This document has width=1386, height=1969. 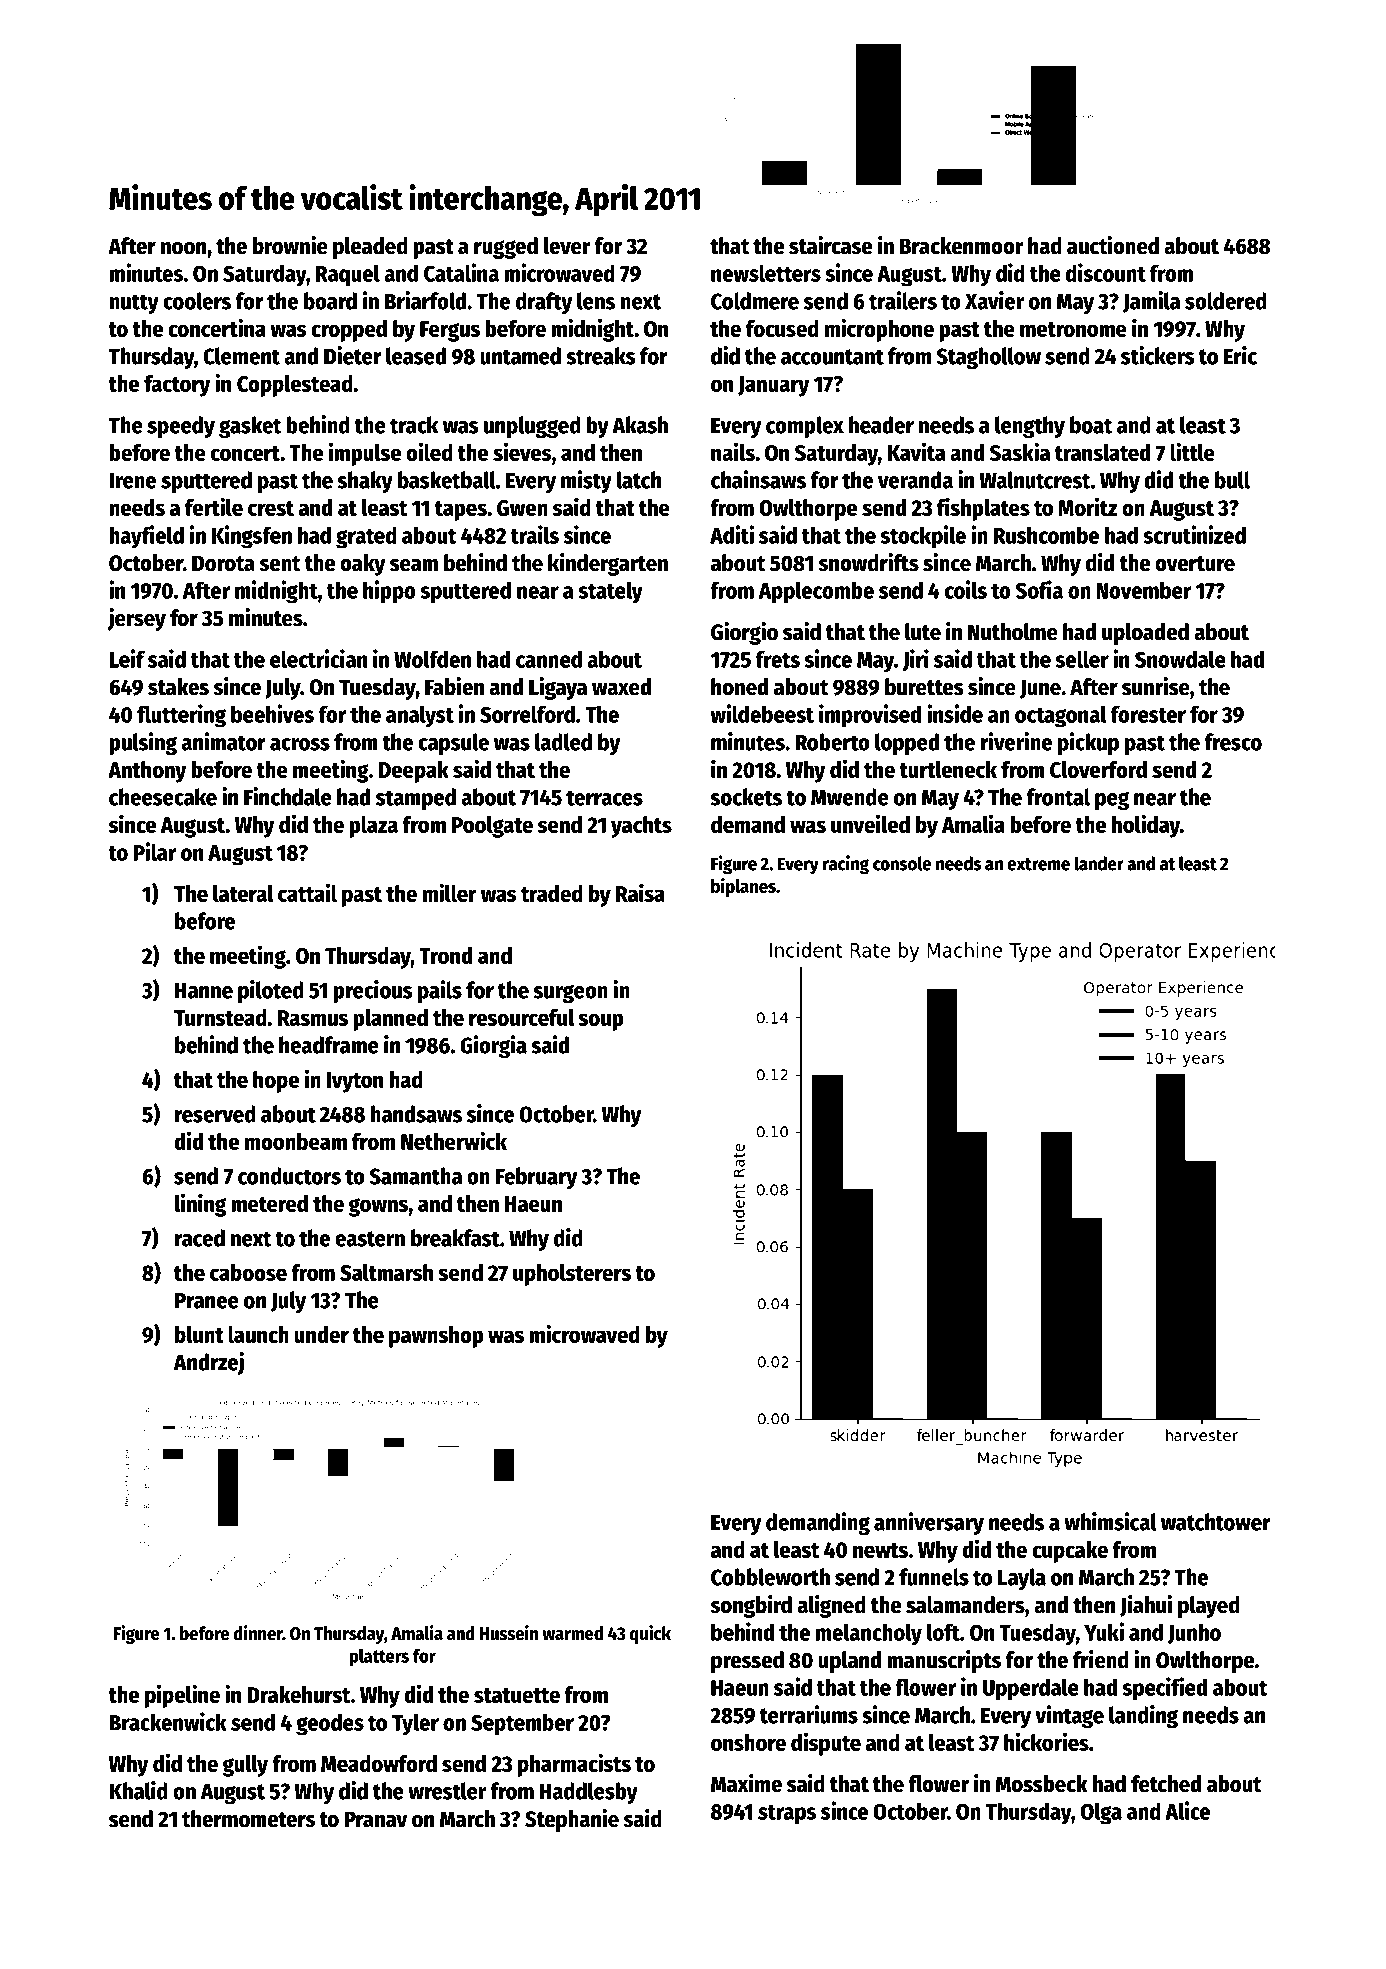 I want to click on eastern, so click(x=370, y=1239).
